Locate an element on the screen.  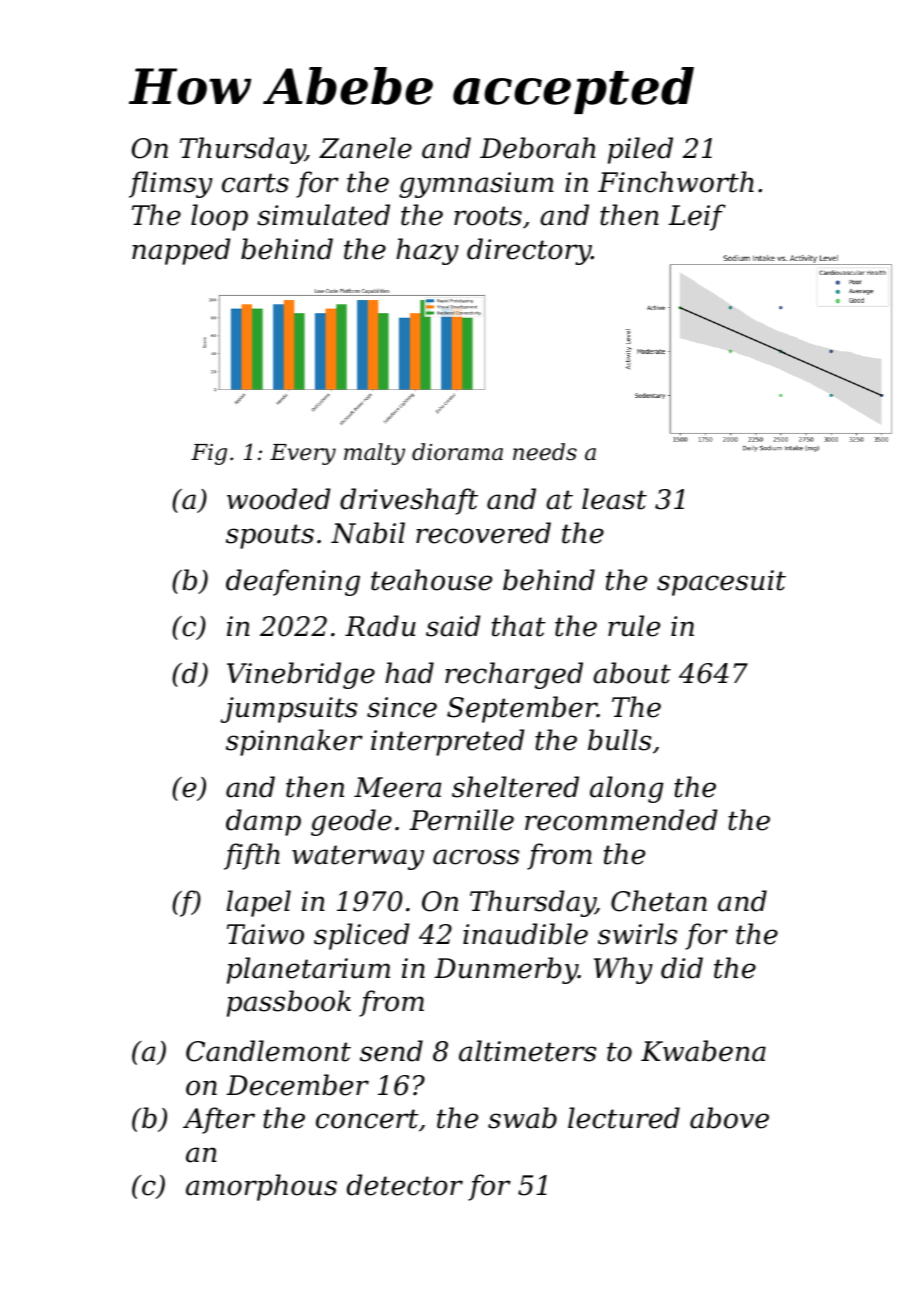
napped is located at coordinates (181, 251).
